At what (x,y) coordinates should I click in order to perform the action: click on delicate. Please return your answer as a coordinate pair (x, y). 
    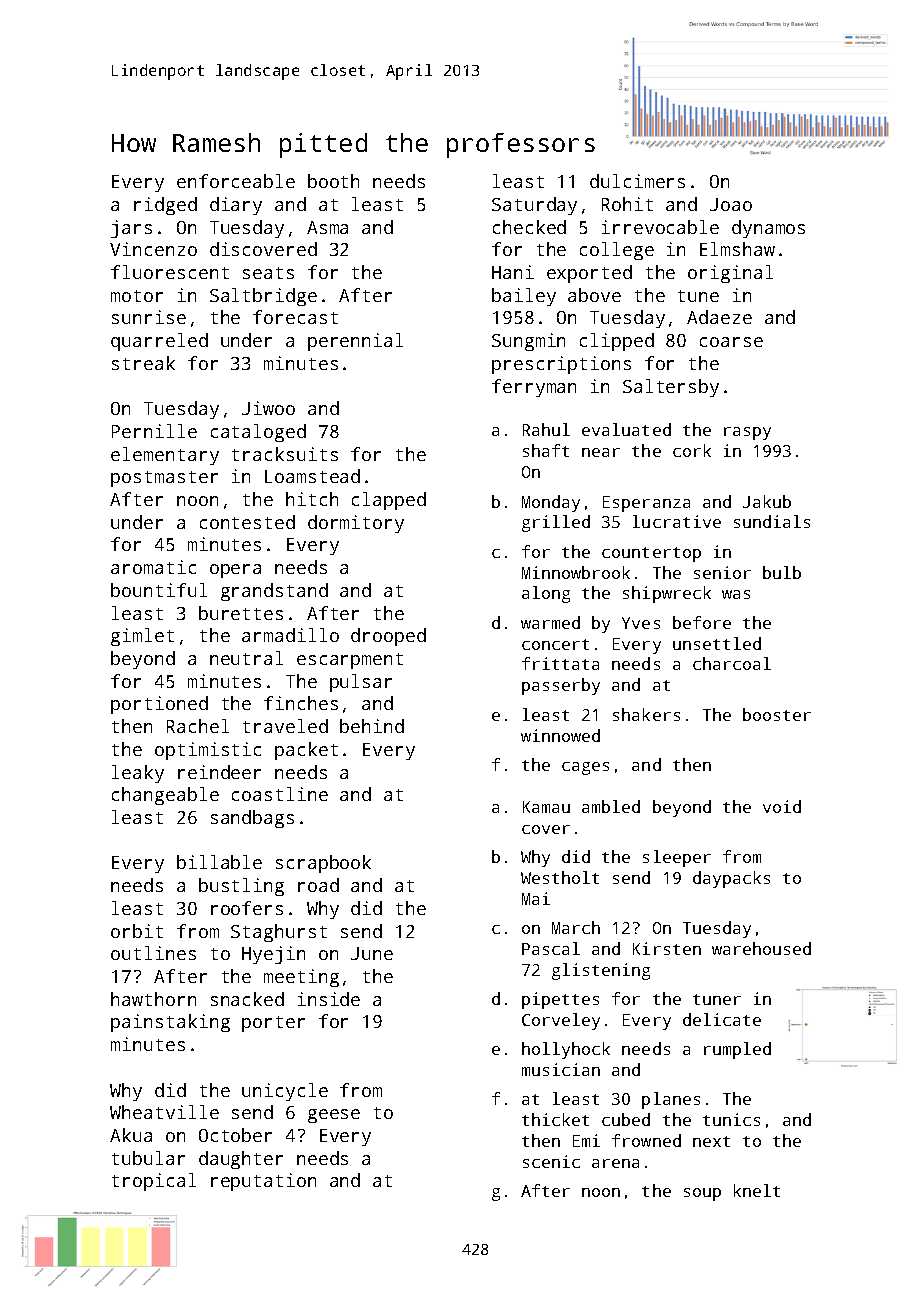
    Looking at the image, I should click on (722, 1019).
